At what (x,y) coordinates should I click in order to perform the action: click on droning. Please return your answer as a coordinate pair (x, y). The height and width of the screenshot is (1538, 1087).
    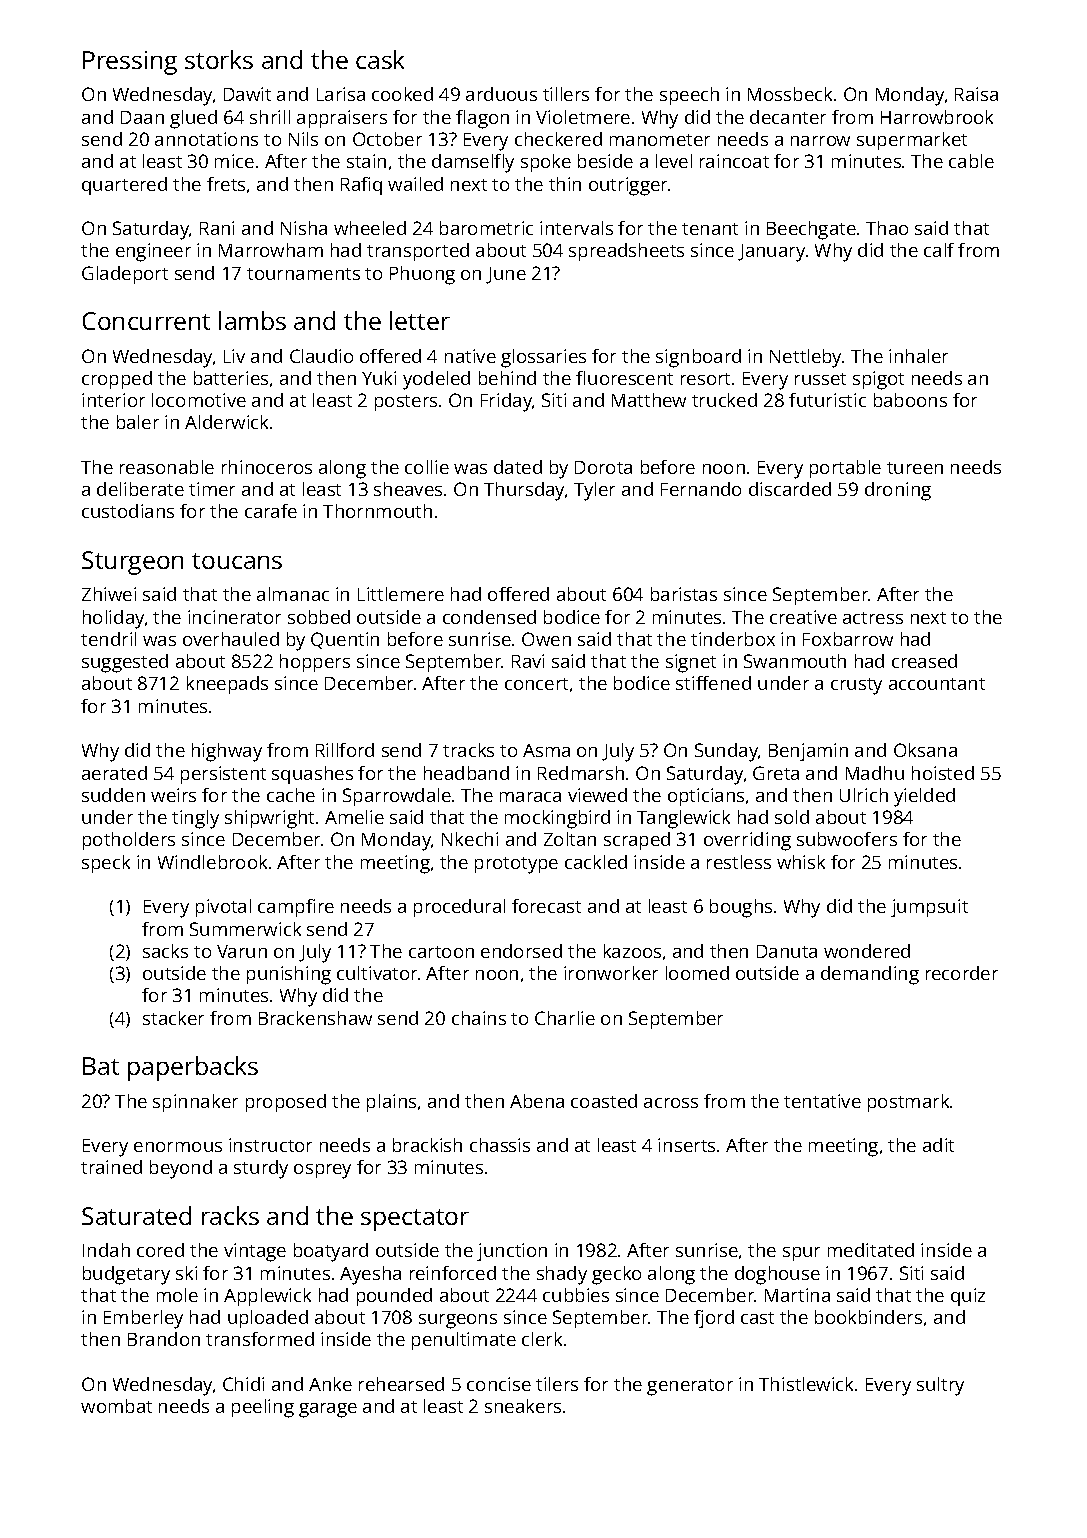
    Looking at the image, I should click on (898, 491).
